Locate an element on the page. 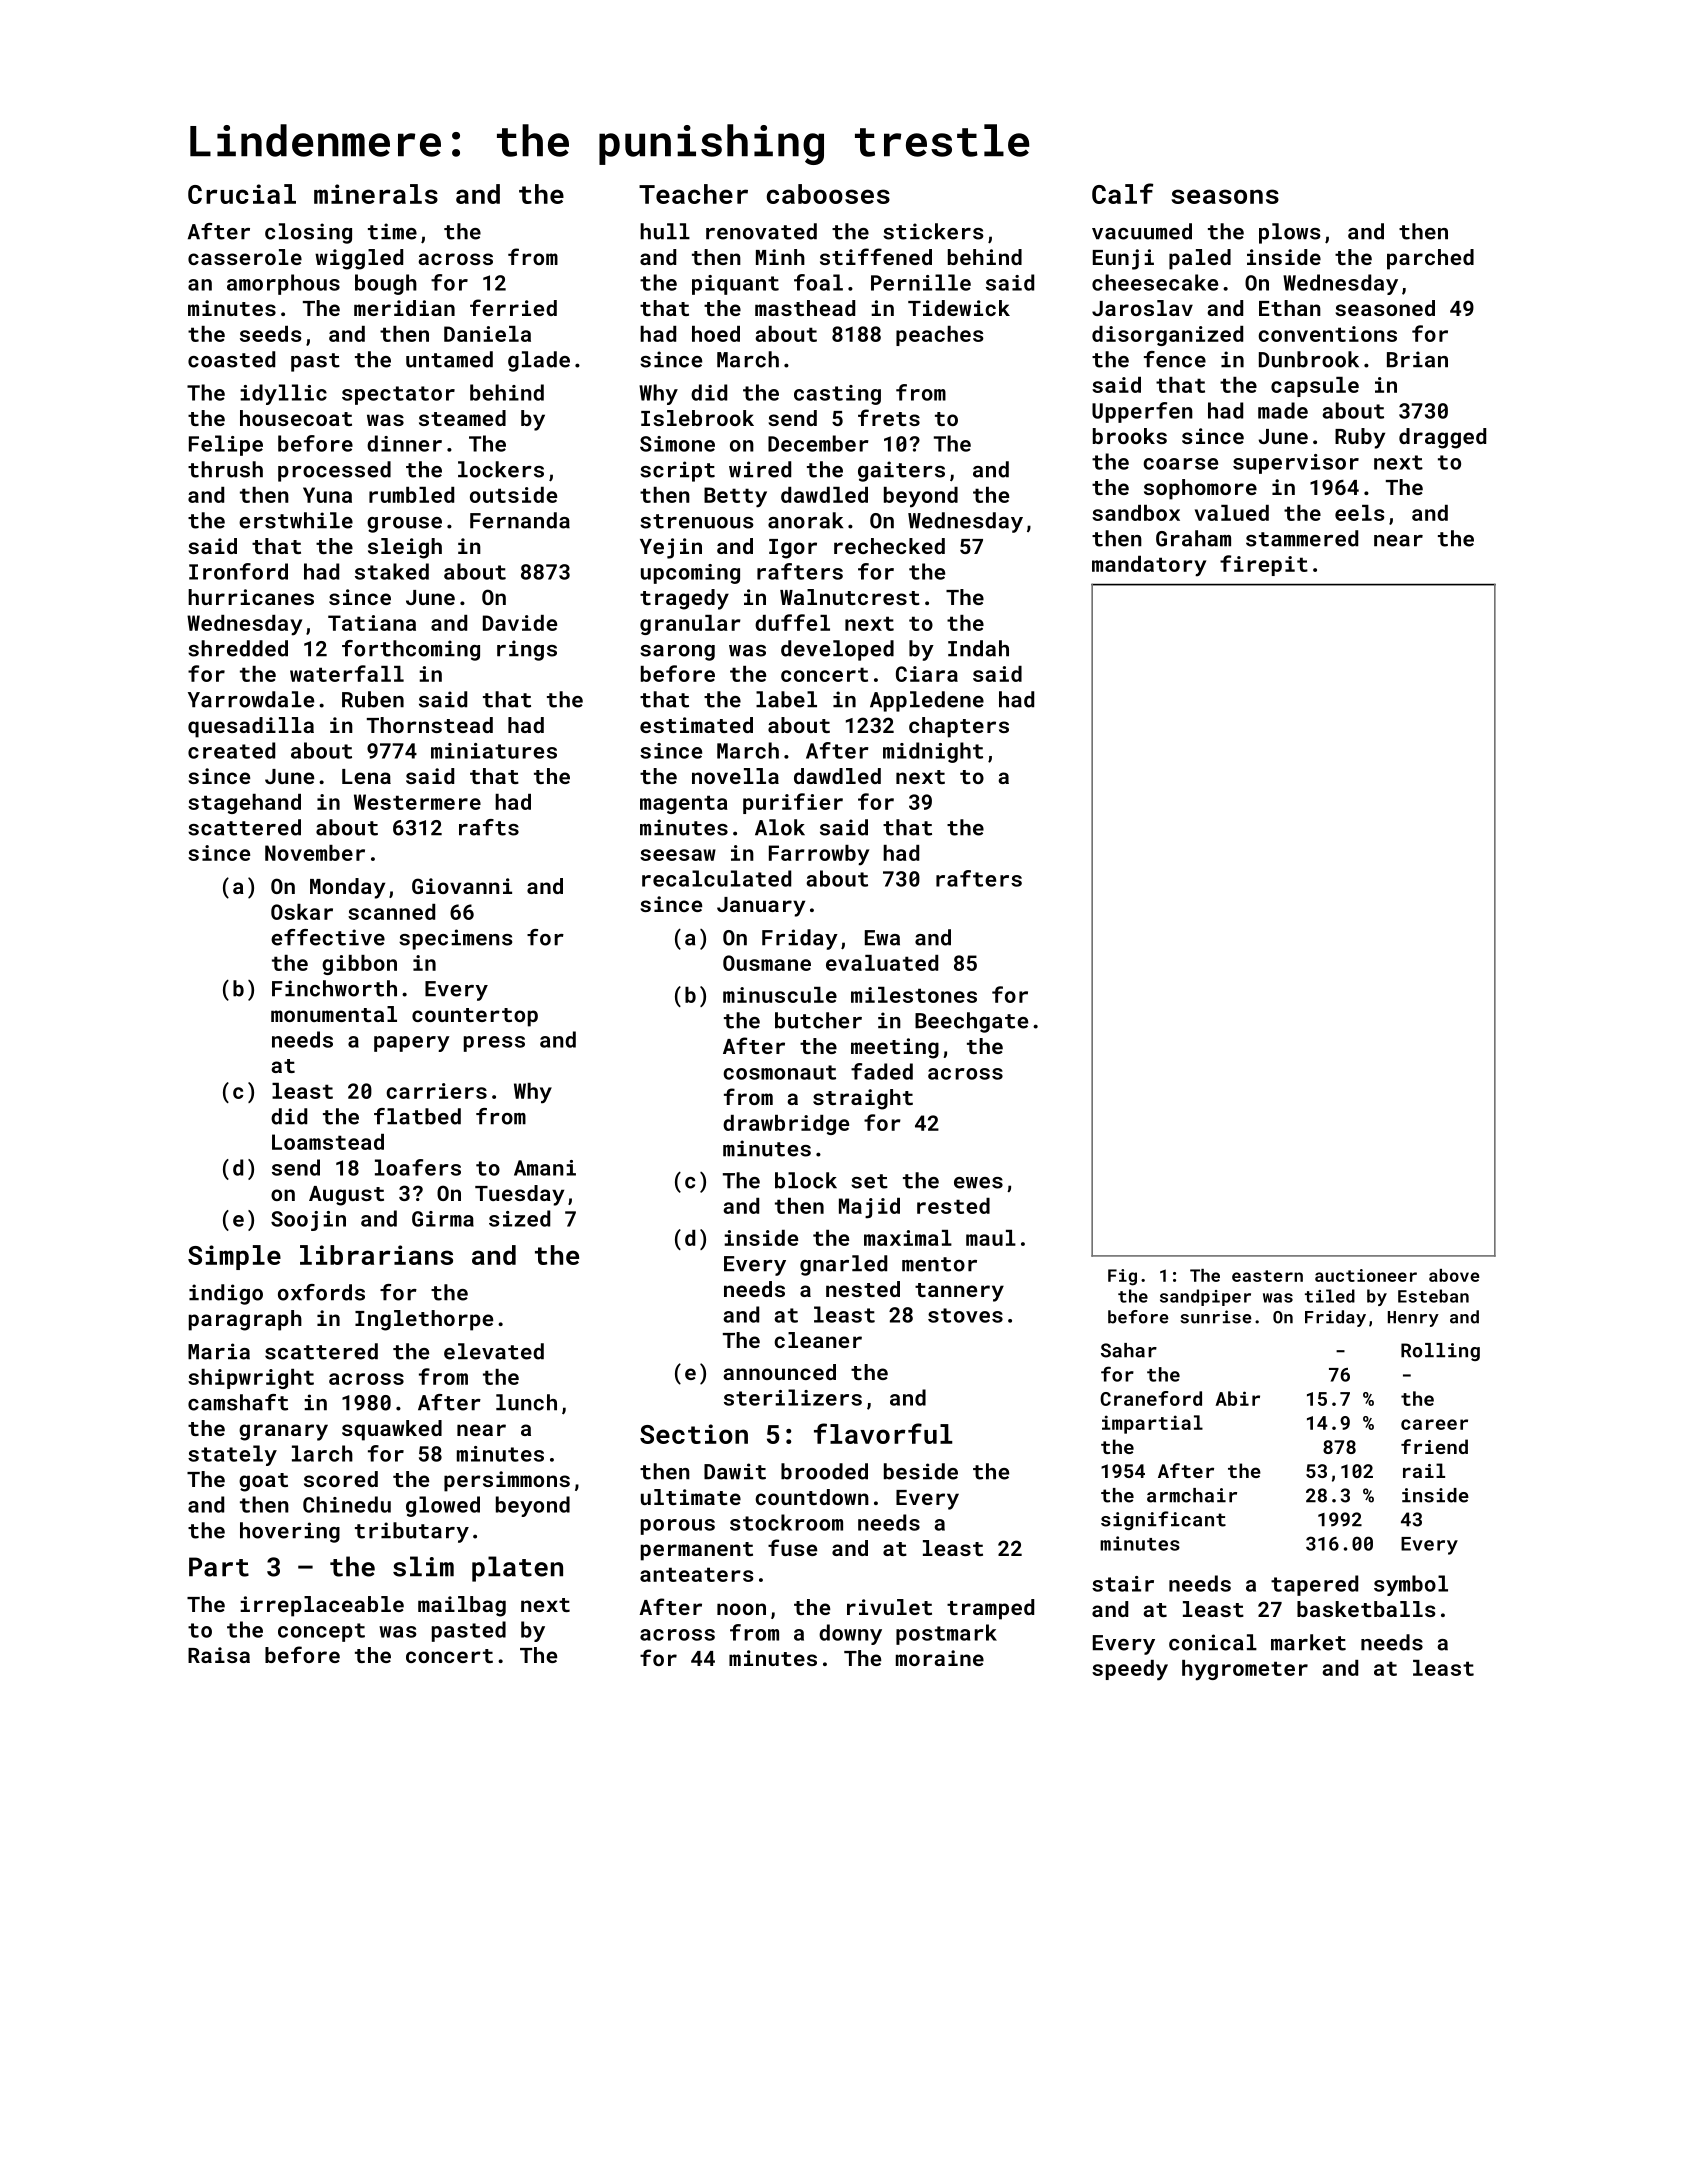  Farrowby is located at coordinates (819, 855).
